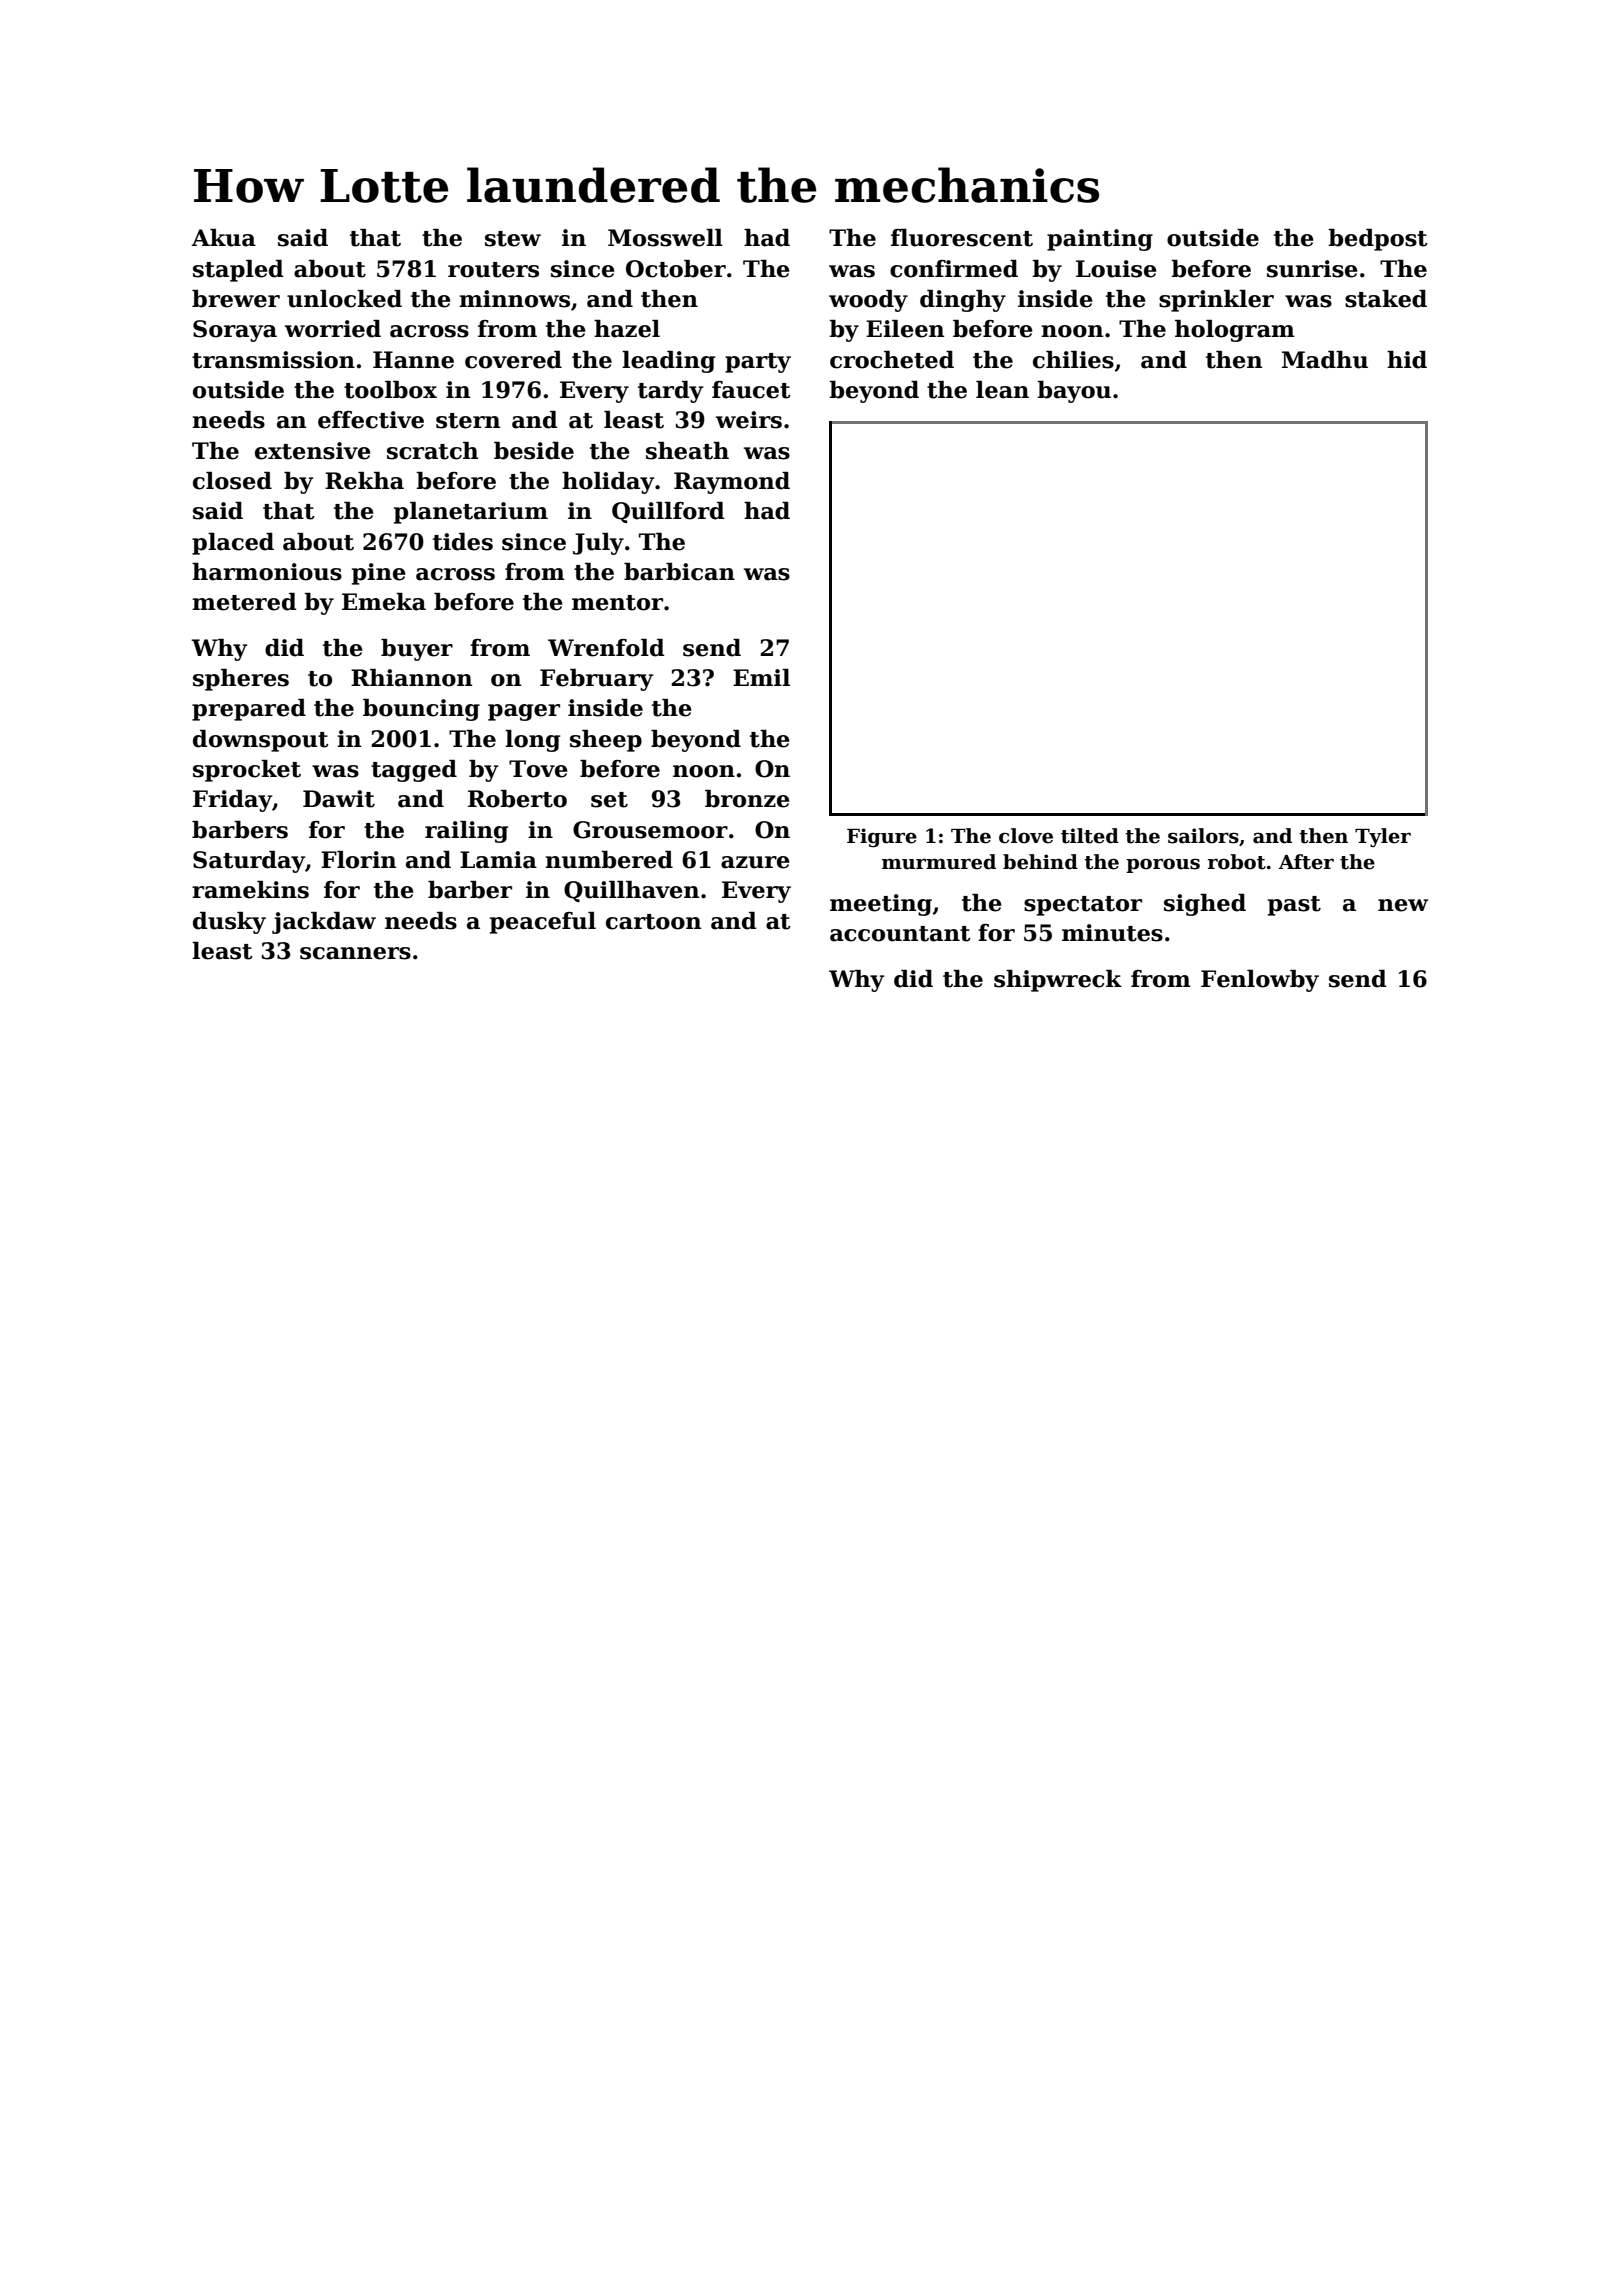 The width and height of the document is (1620, 2292). I want to click on Friday, so click(232, 801).
